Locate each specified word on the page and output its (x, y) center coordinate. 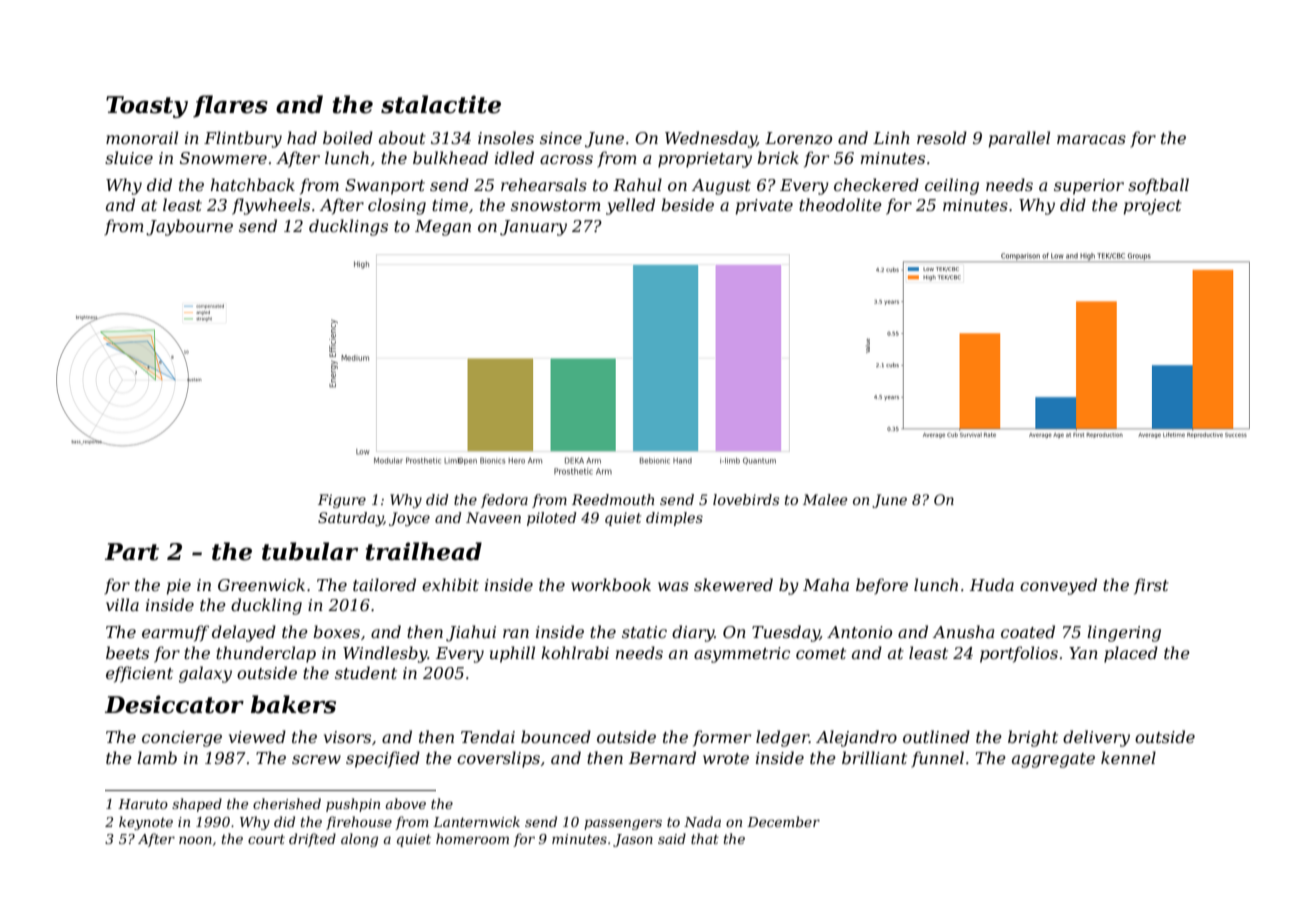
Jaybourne (189, 227)
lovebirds (746, 499)
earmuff (175, 633)
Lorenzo (798, 138)
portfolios (1019, 654)
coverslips (498, 759)
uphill (512, 654)
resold (942, 137)
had (302, 137)
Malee (825, 499)
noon (195, 840)
